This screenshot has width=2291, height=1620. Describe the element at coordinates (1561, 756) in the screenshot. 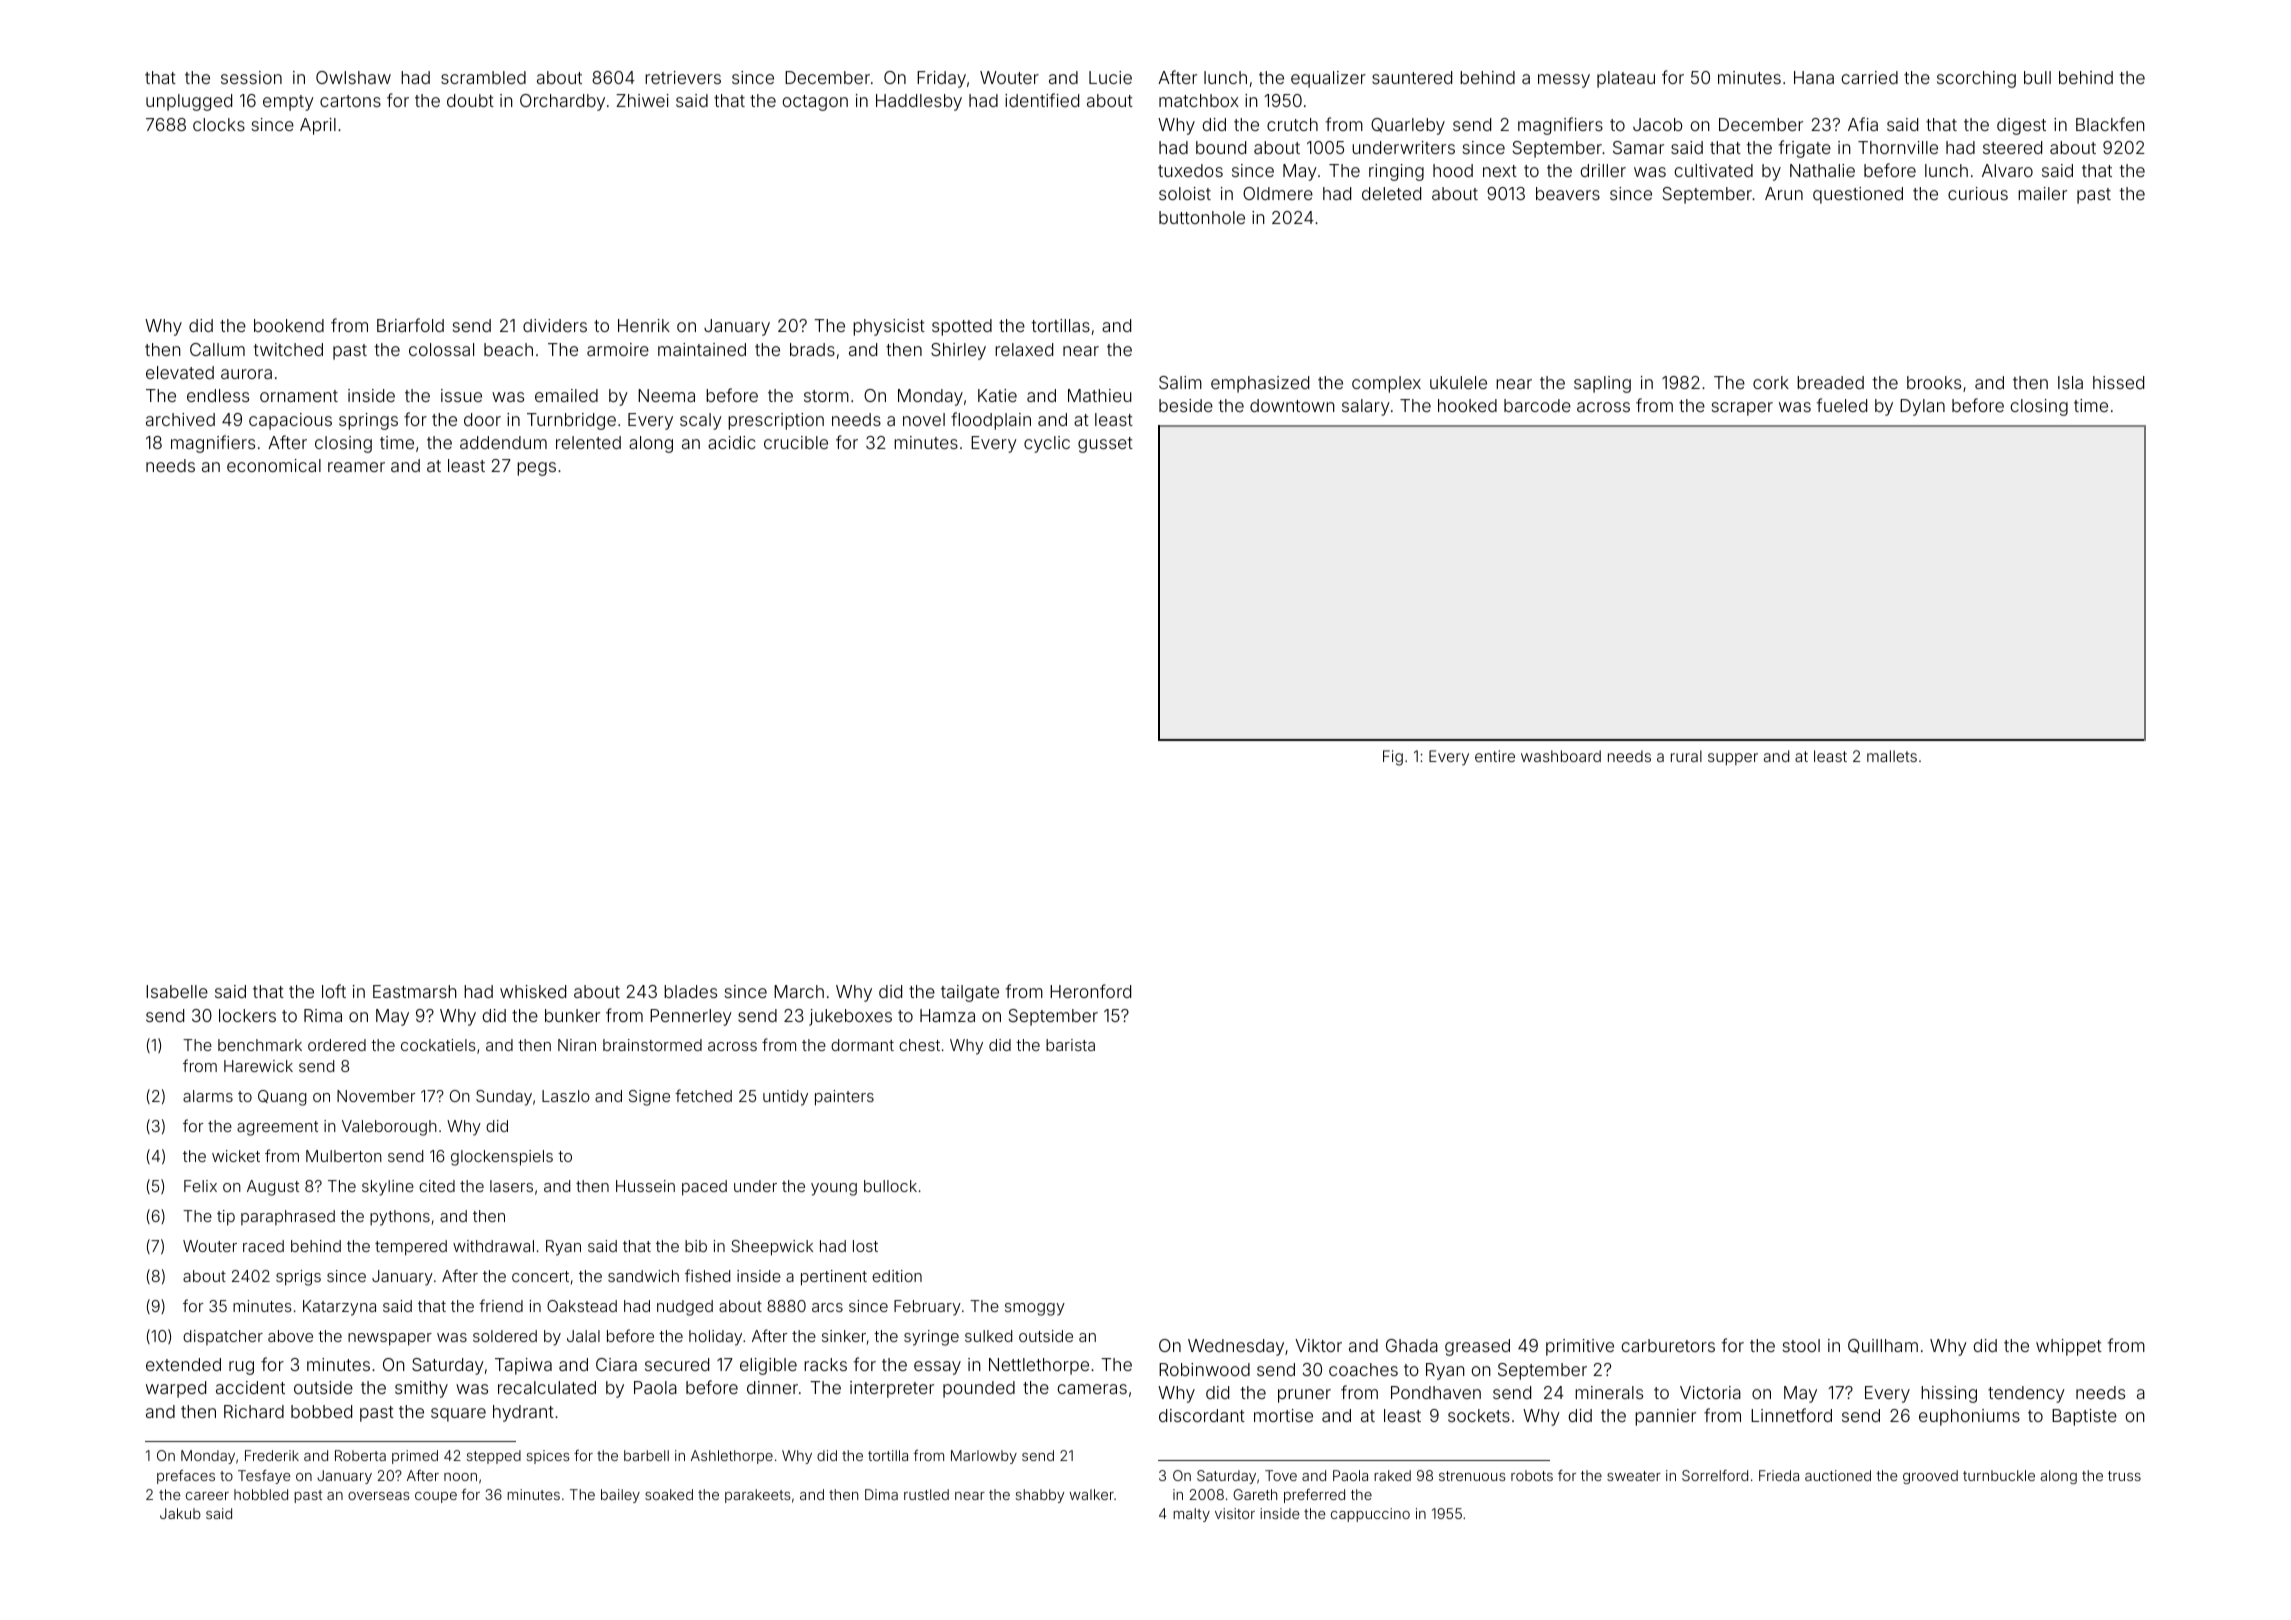

I see `washboard` at that location.
